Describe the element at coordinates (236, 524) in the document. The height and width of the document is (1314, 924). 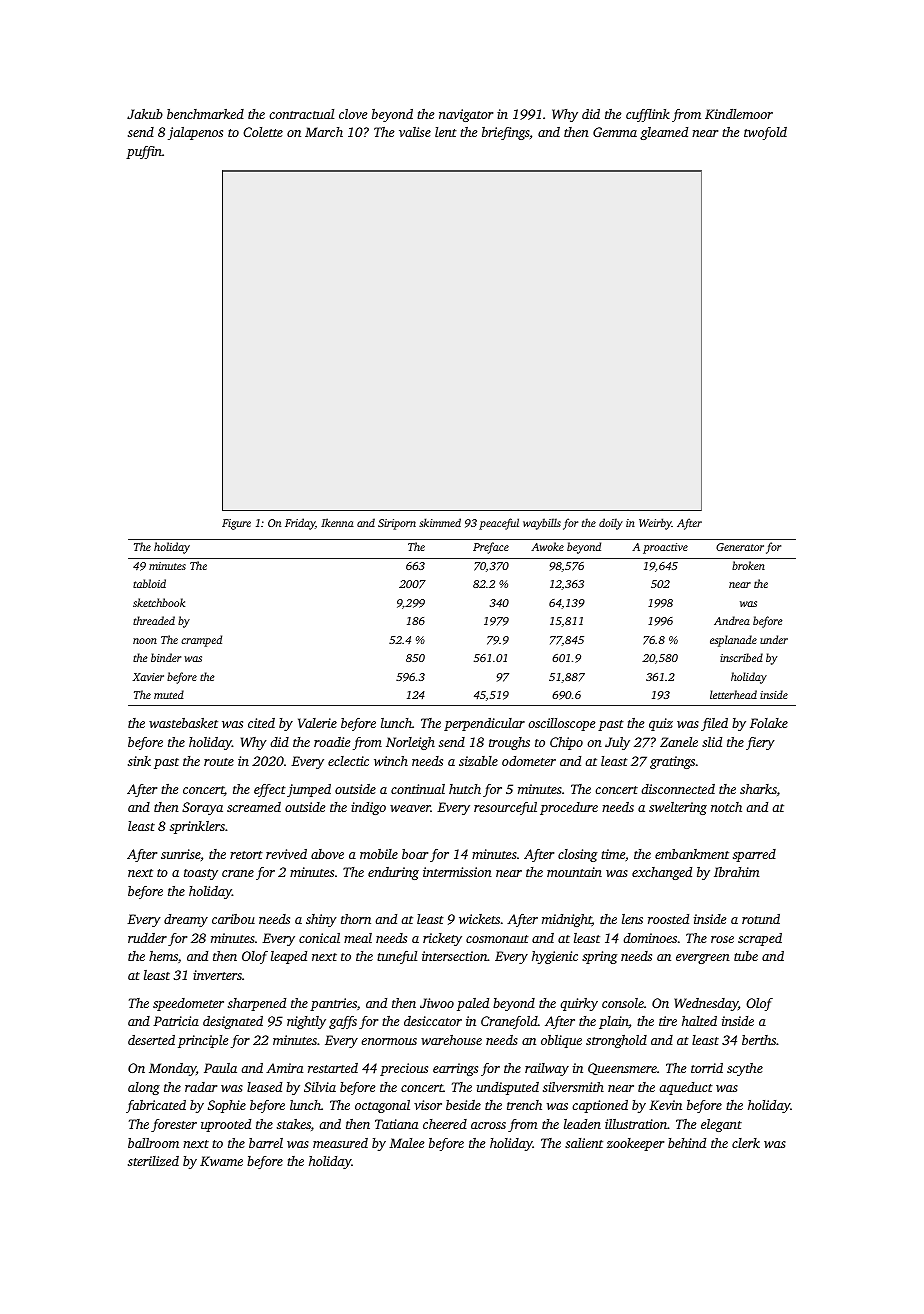
I see `Figure` at that location.
